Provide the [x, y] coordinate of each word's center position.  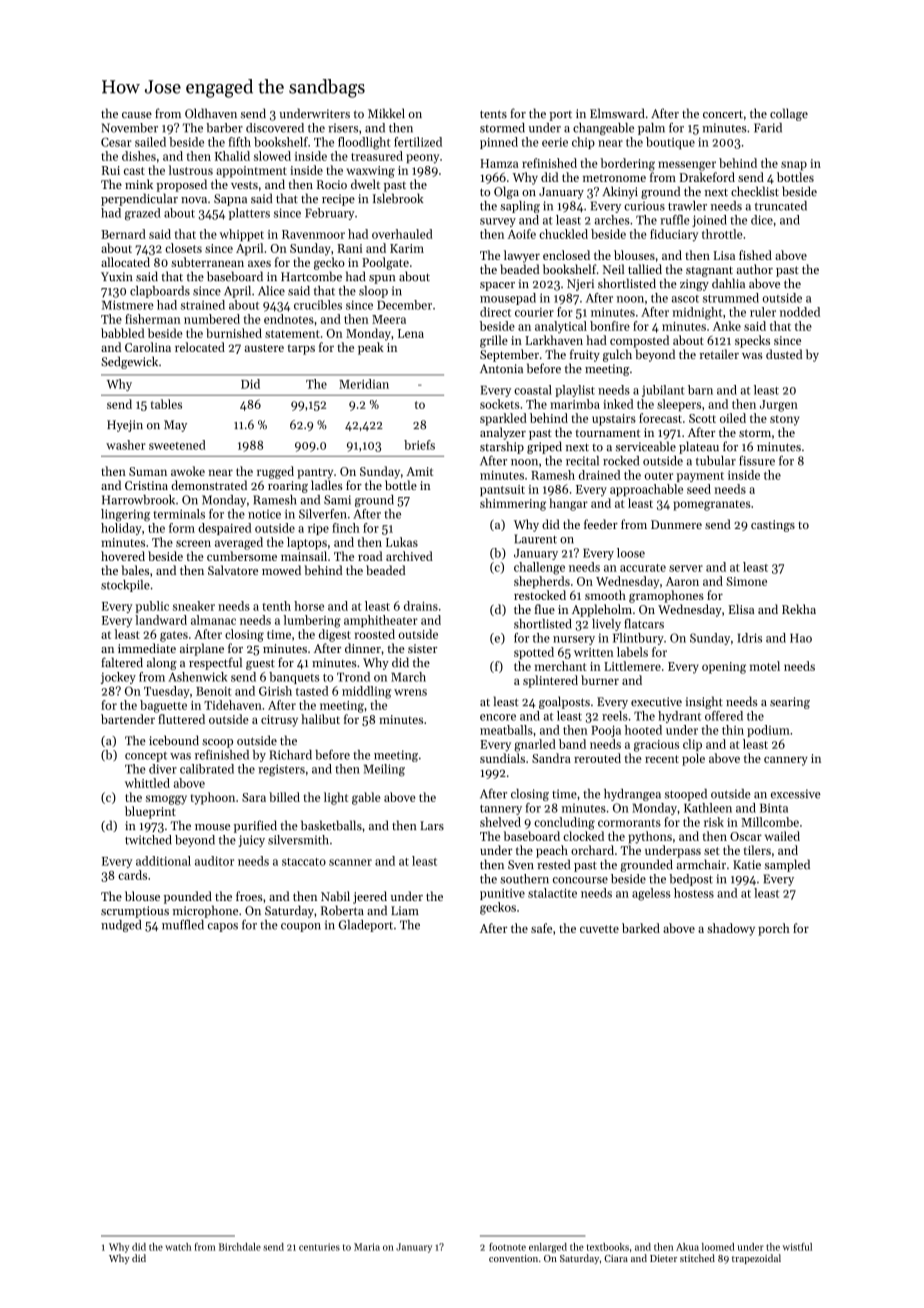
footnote [507, 1247]
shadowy [731, 929]
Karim [407, 248]
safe [541, 928]
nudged [121, 926]
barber [224, 128]
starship [502, 447]
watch [178, 1247]
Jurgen [779, 406]
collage [789, 114]
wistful [797, 1247]
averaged [239, 543]
